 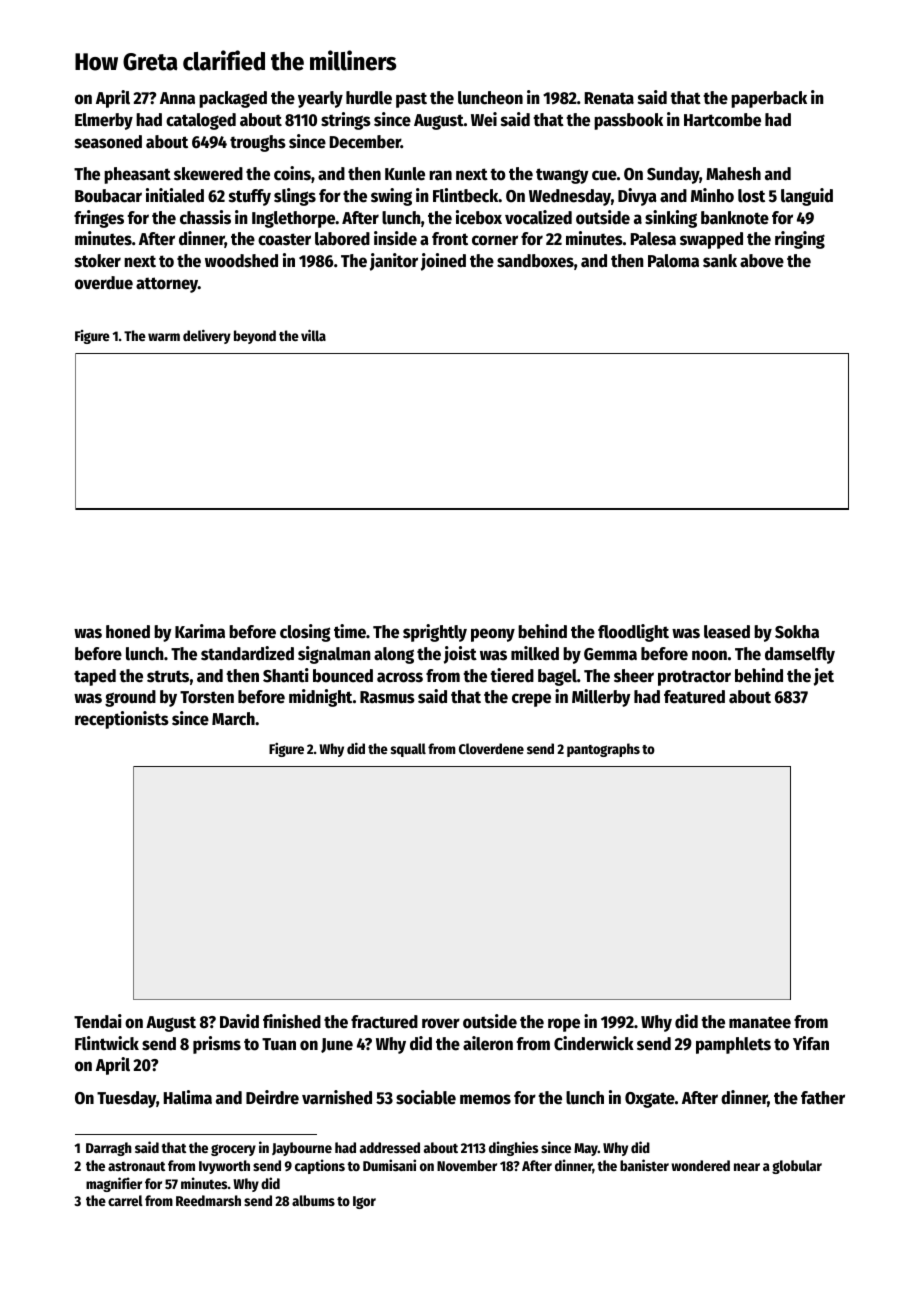 What do you see at coordinates (313, 335) in the screenshot?
I see `villa` at bounding box center [313, 335].
